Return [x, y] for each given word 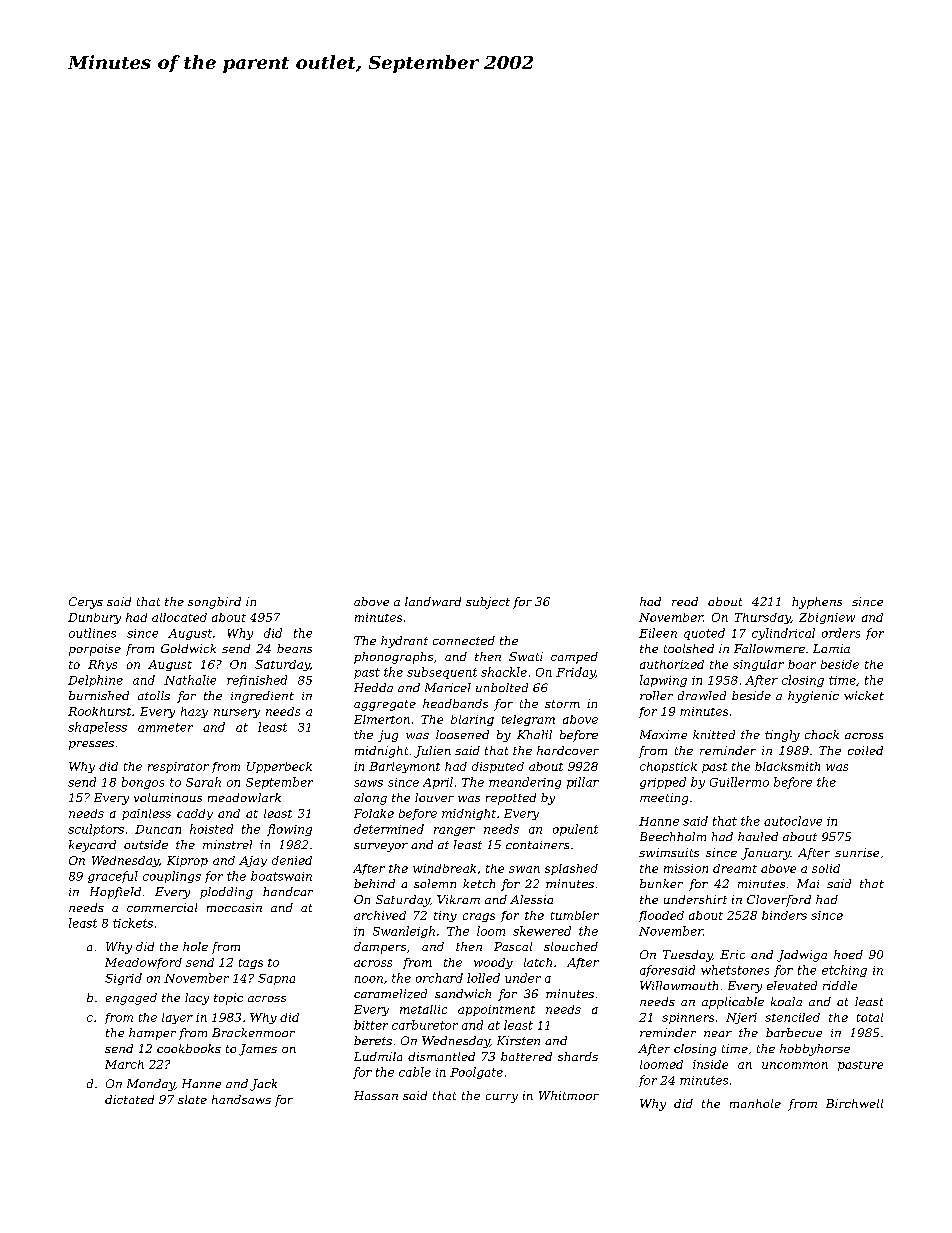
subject [488, 603]
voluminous [168, 797]
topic [228, 999]
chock [822, 734]
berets [373, 1040]
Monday [151, 1085]
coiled [865, 750]
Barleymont [404, 767]
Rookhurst [99, 711]
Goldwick [188, 648]
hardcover [568, 750]
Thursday [763, 618]
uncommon [795, 1065]
